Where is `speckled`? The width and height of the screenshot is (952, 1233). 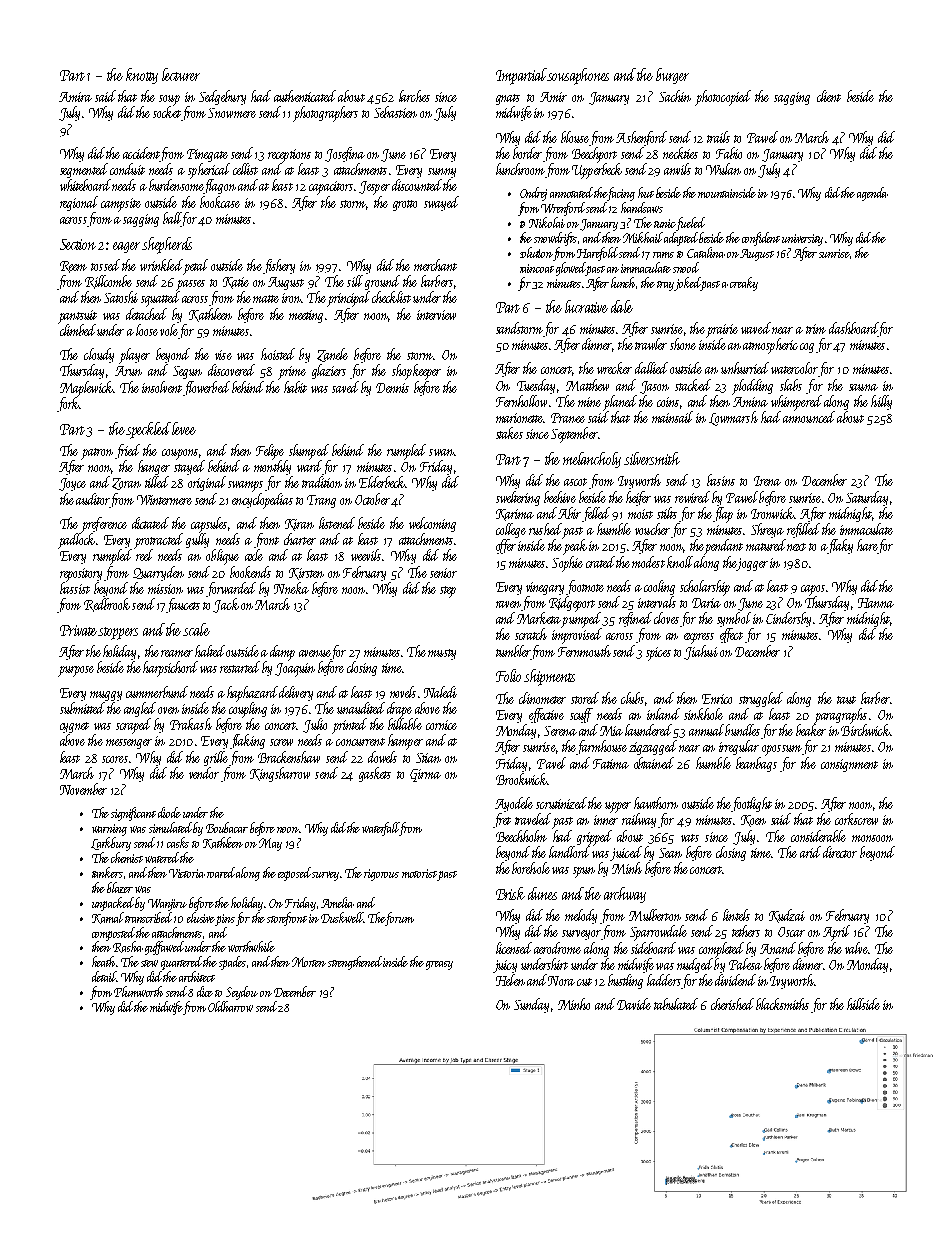 speckled is located at coordinates (148, 430).
